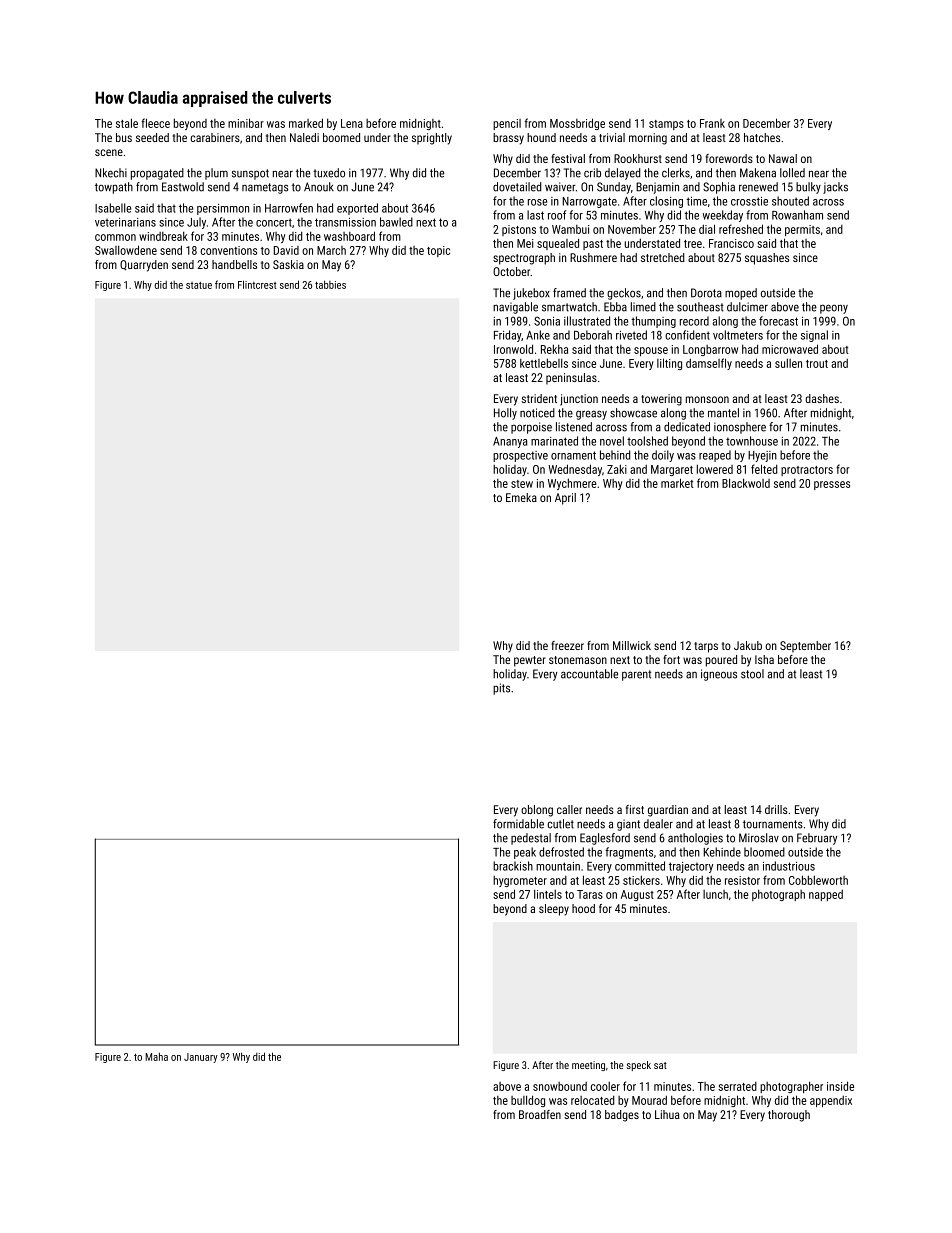 This screenshot has width=952, height=1233. I want to click on market, so click(677, 483).
